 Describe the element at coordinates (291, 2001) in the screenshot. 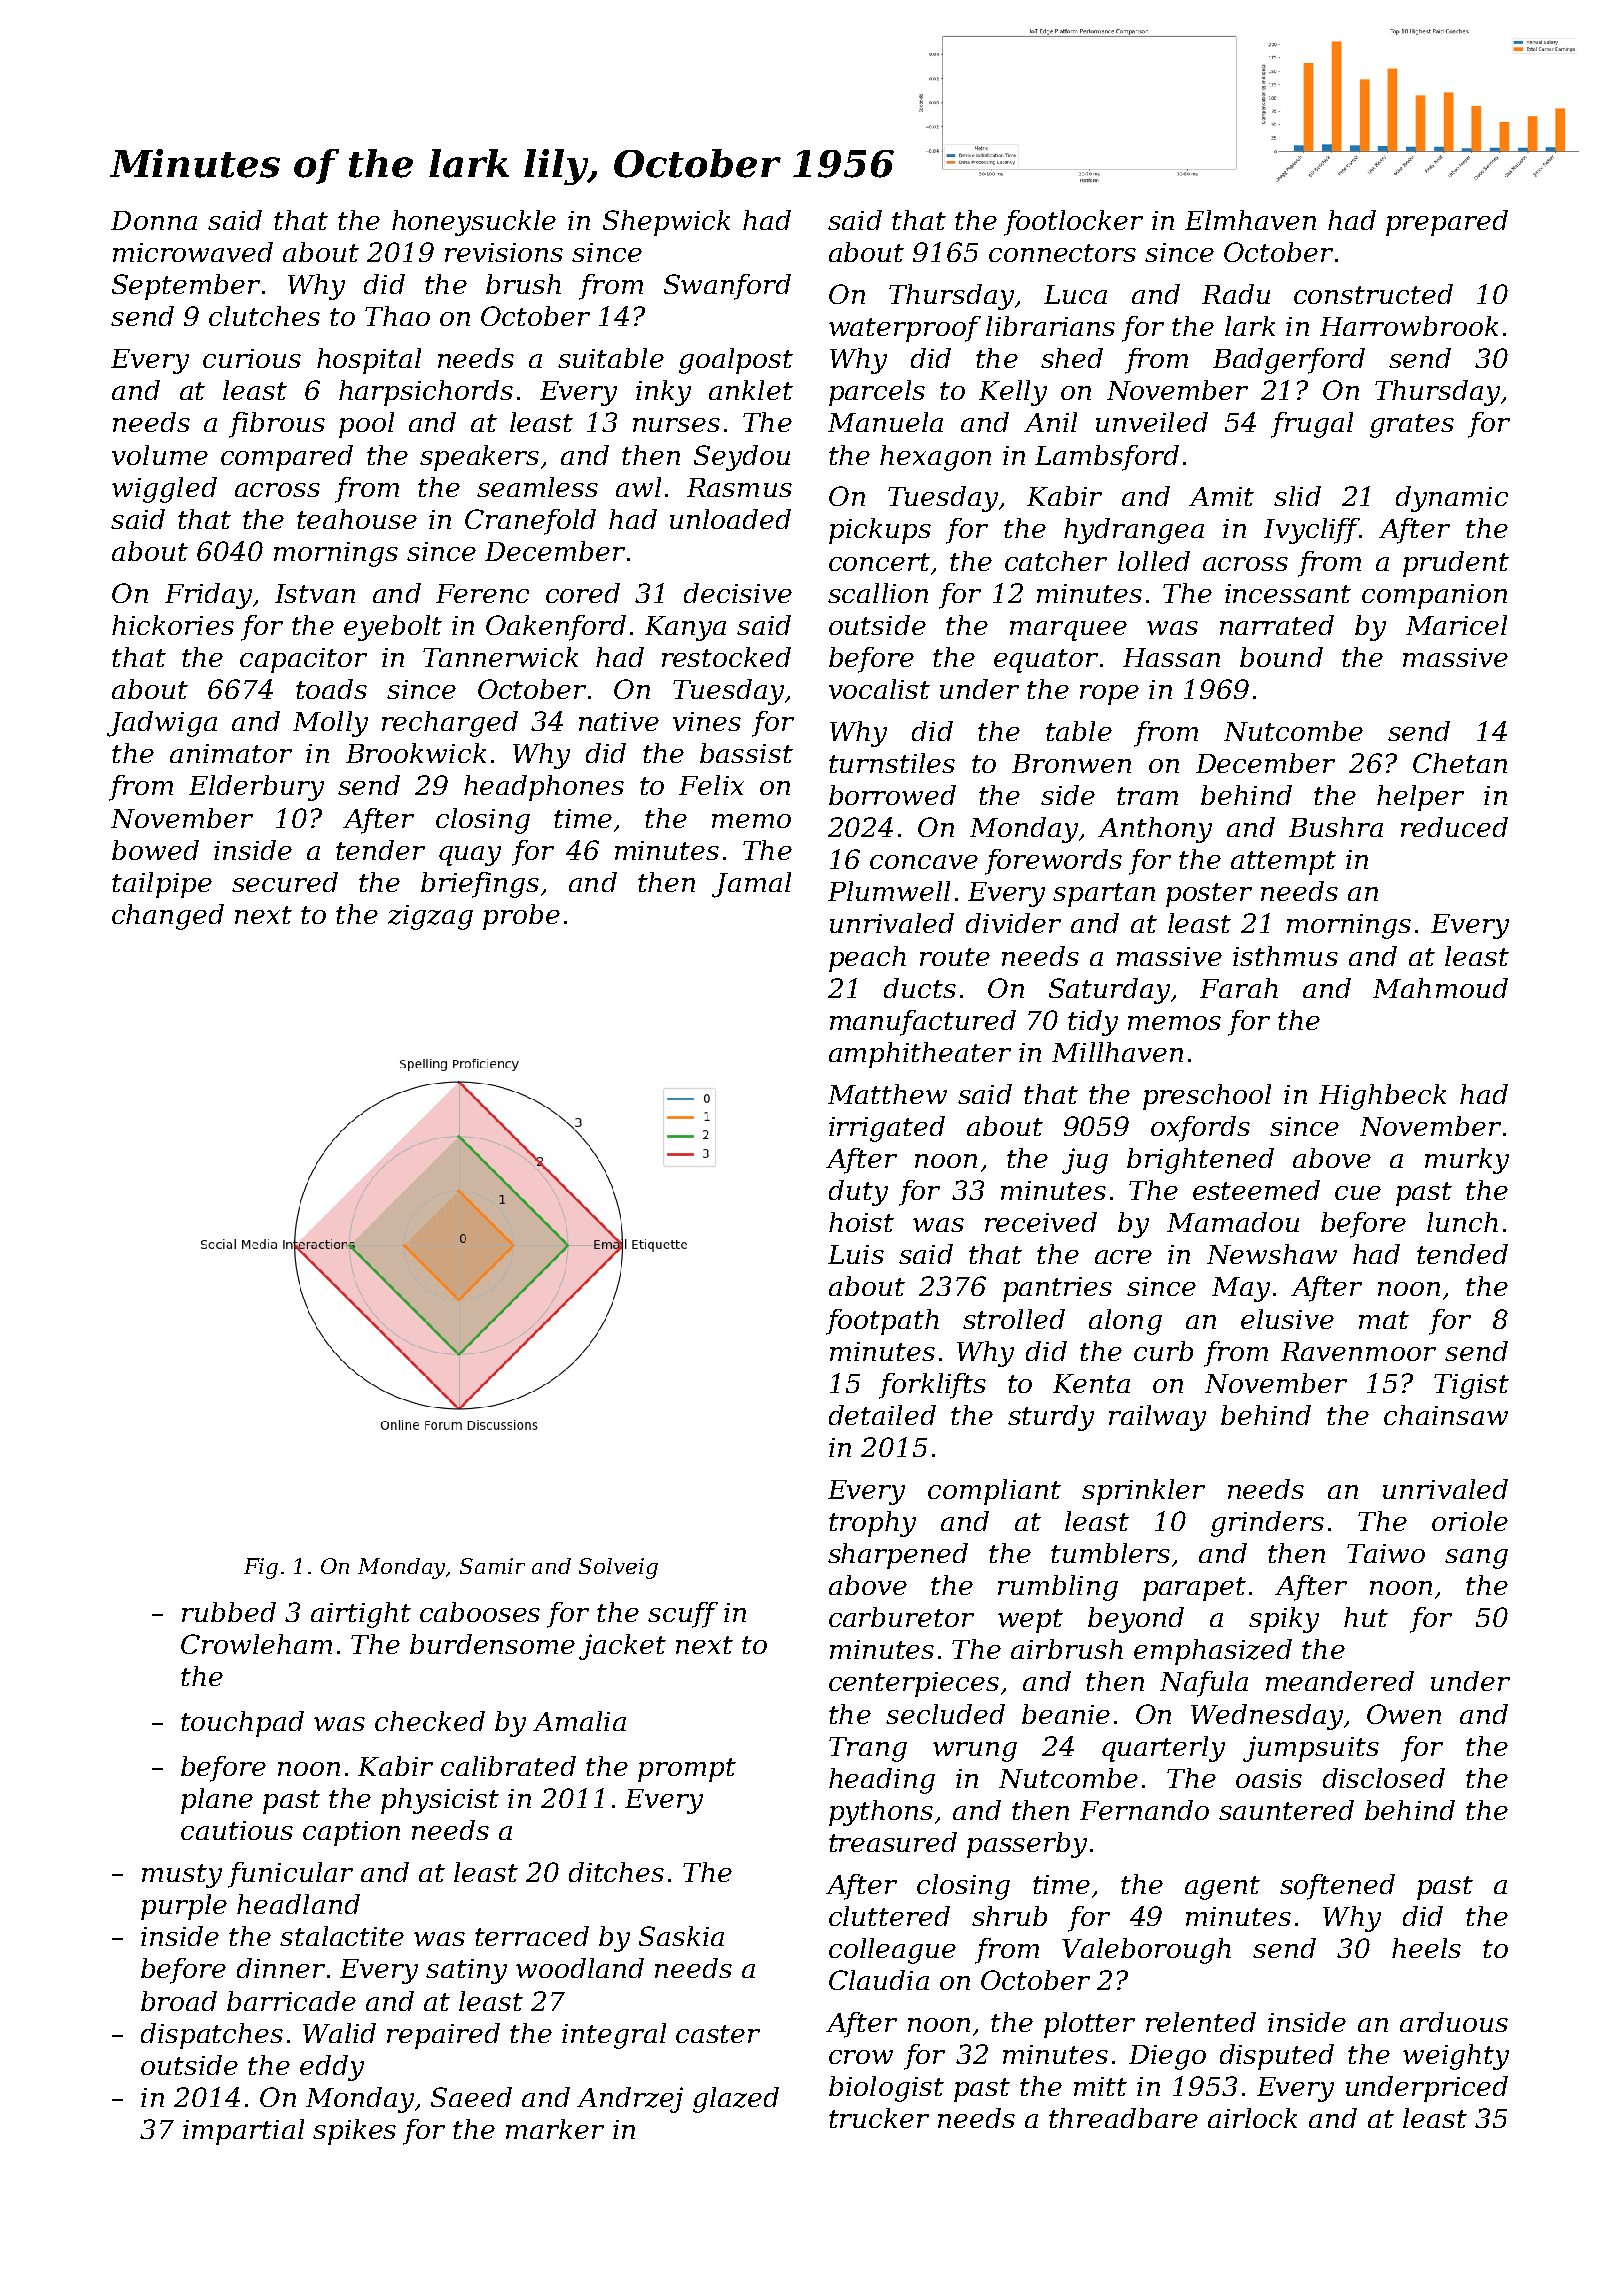

I see `barricade` at that location.
